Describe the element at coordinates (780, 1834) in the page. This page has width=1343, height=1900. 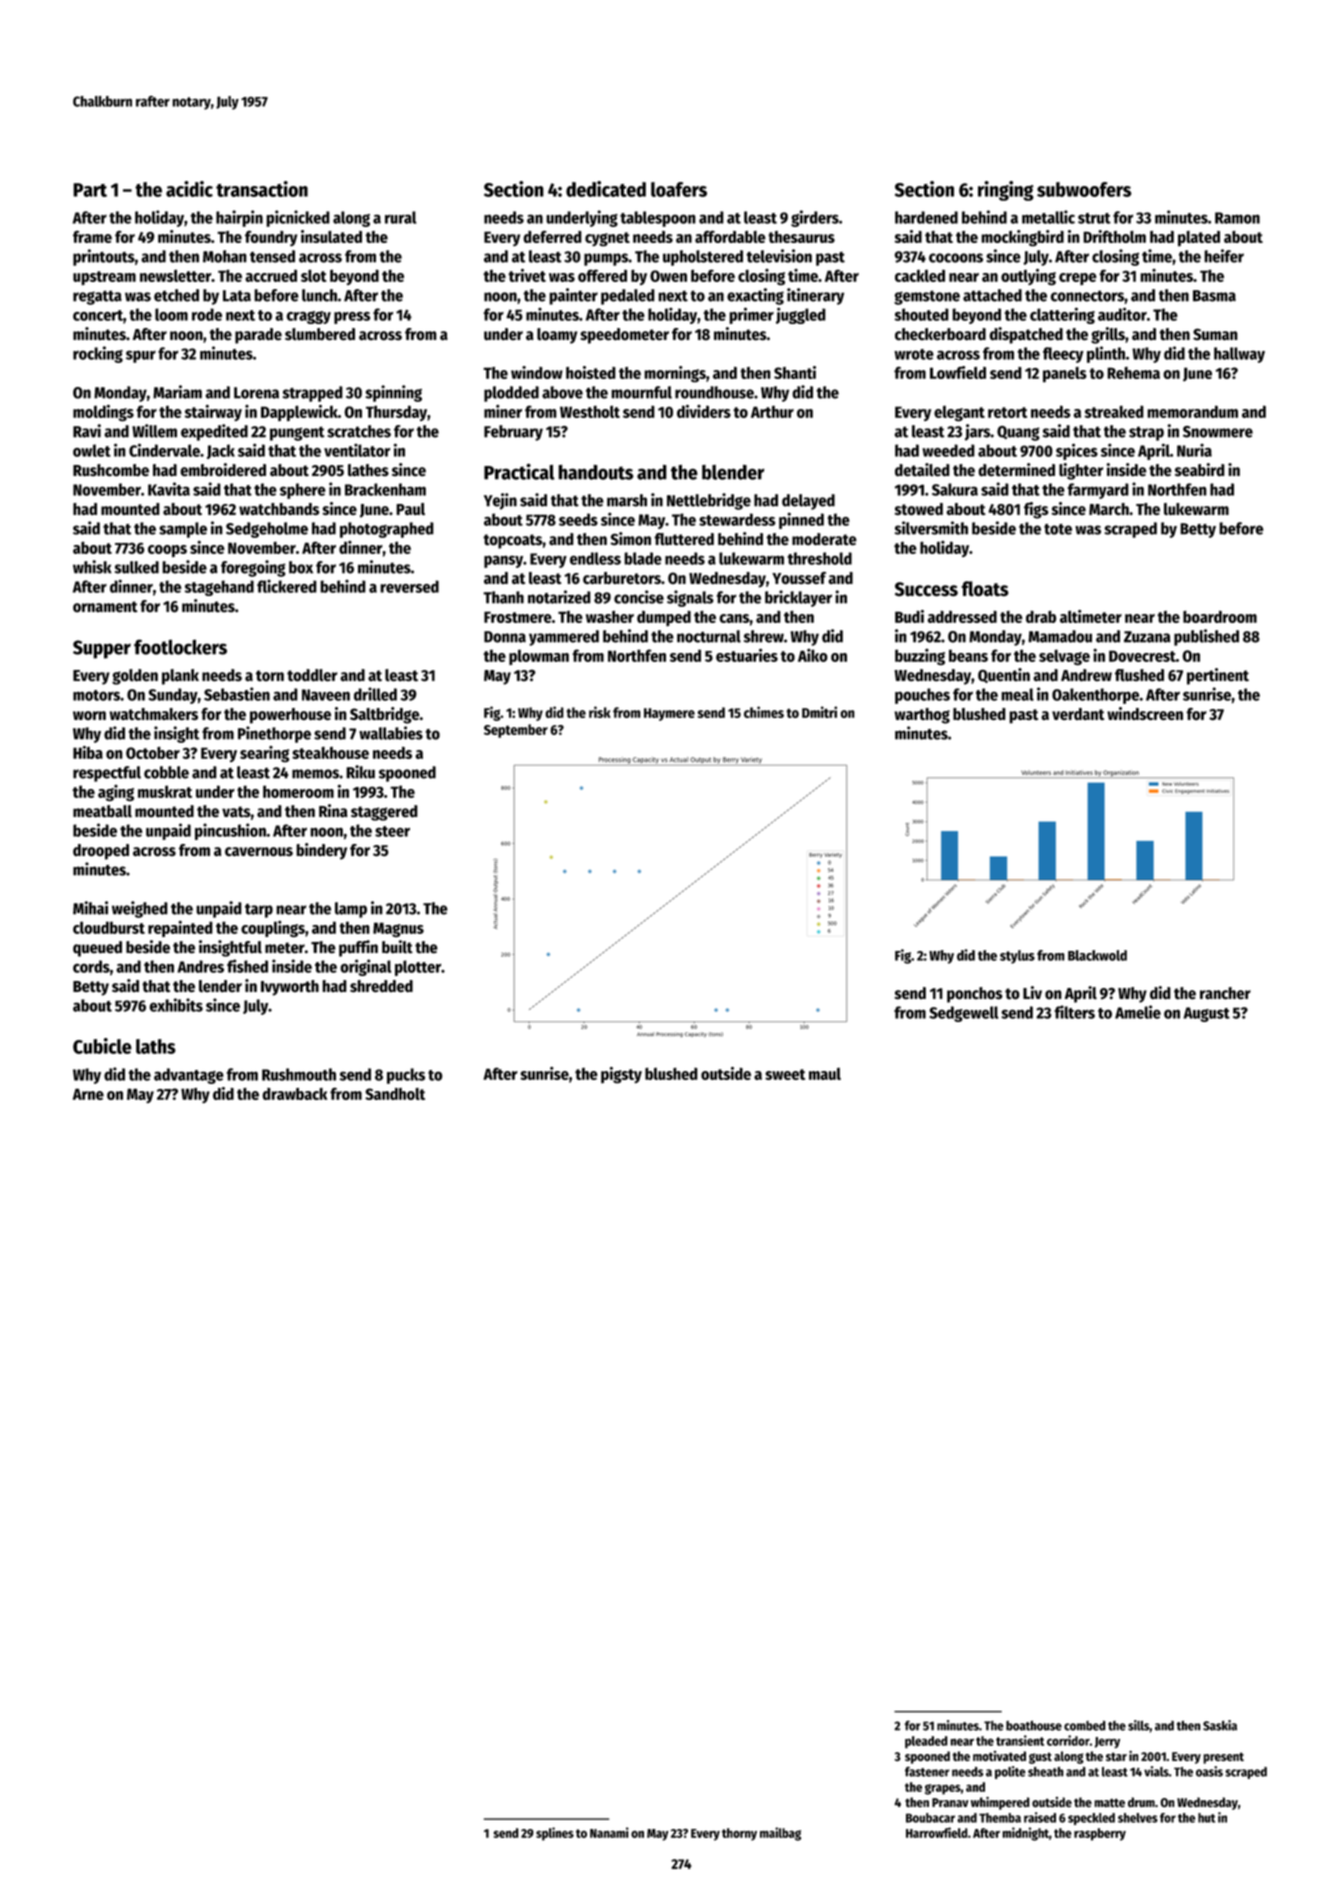
I see `mailbag` at that location.
